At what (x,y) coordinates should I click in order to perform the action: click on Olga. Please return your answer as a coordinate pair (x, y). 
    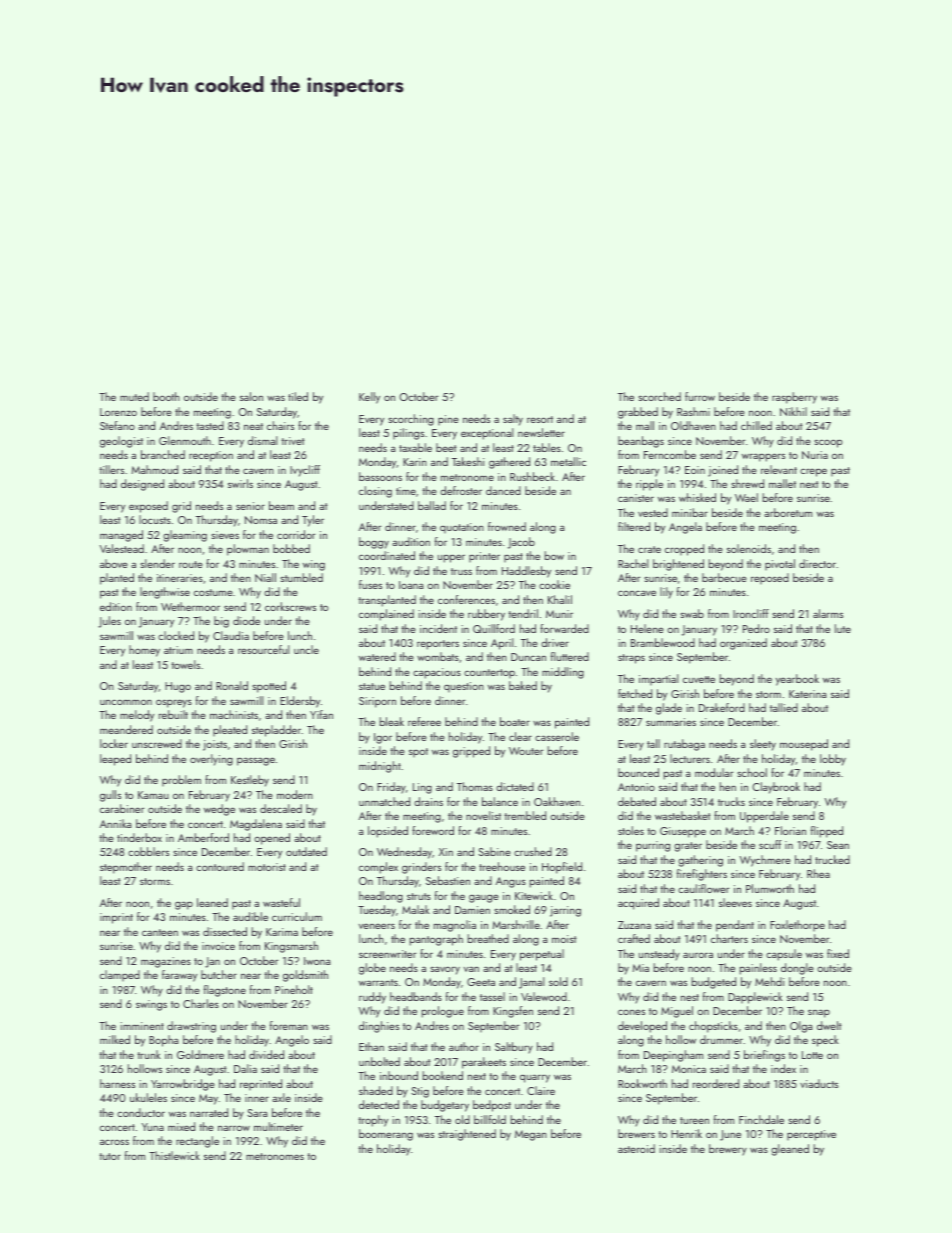
    Looking at the image, I should click on (801, 1027).
